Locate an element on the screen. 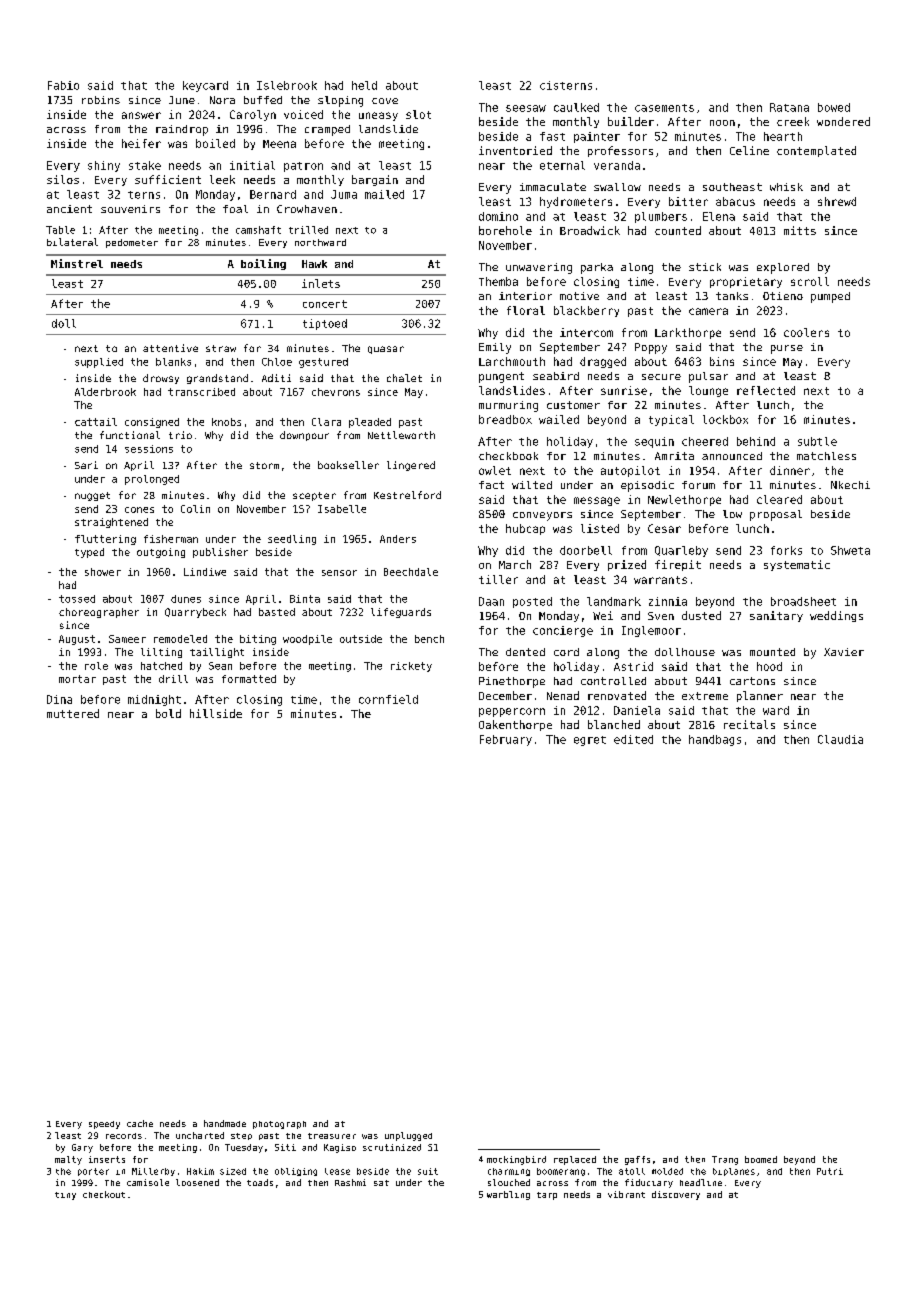 The height and width of the screenshot is (1308, 924). Cesar is located at coordinates (664, 528).
